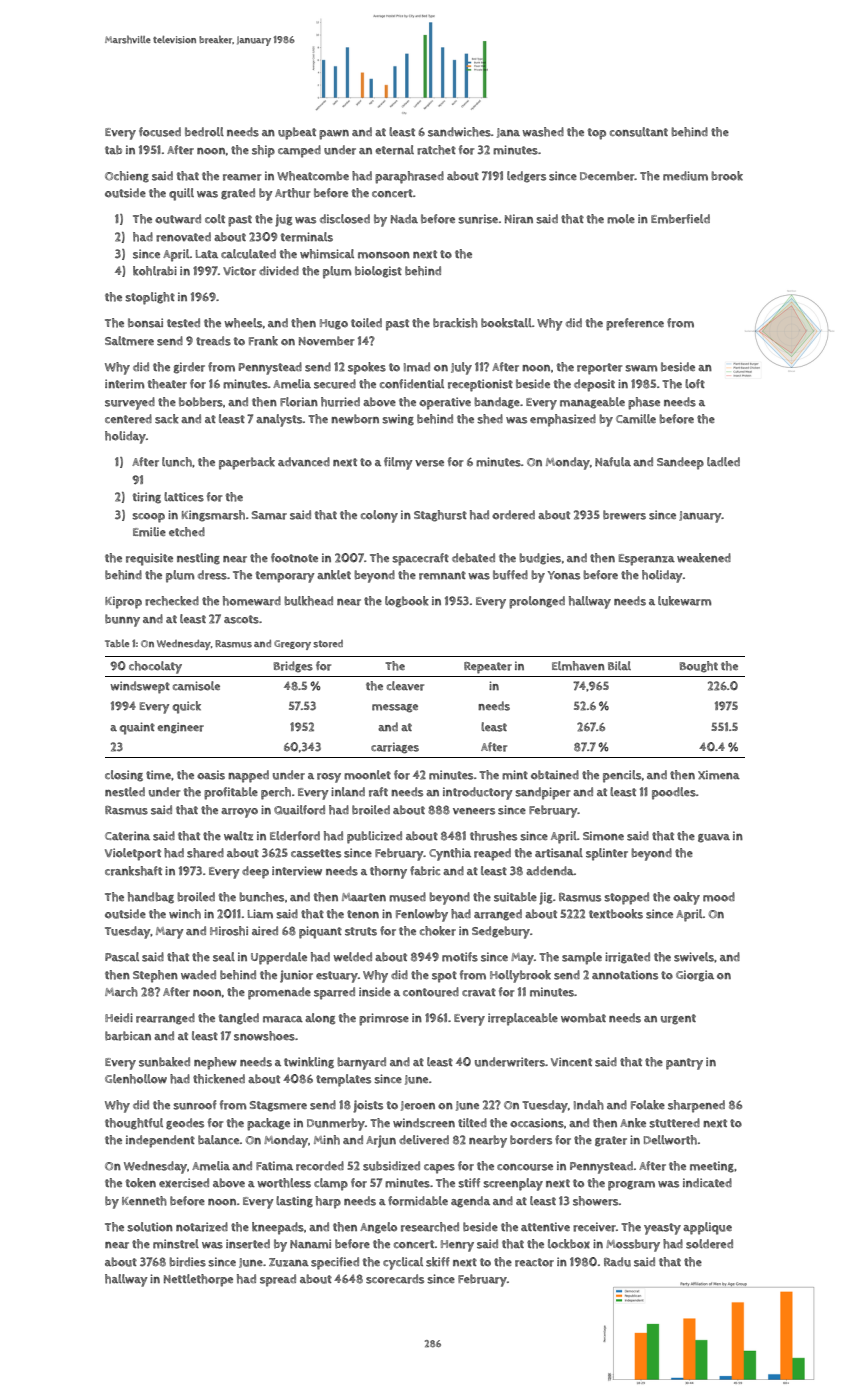  Describe the element at coordinates (248, 776) in the screenshot. I see `napped` at that location.
